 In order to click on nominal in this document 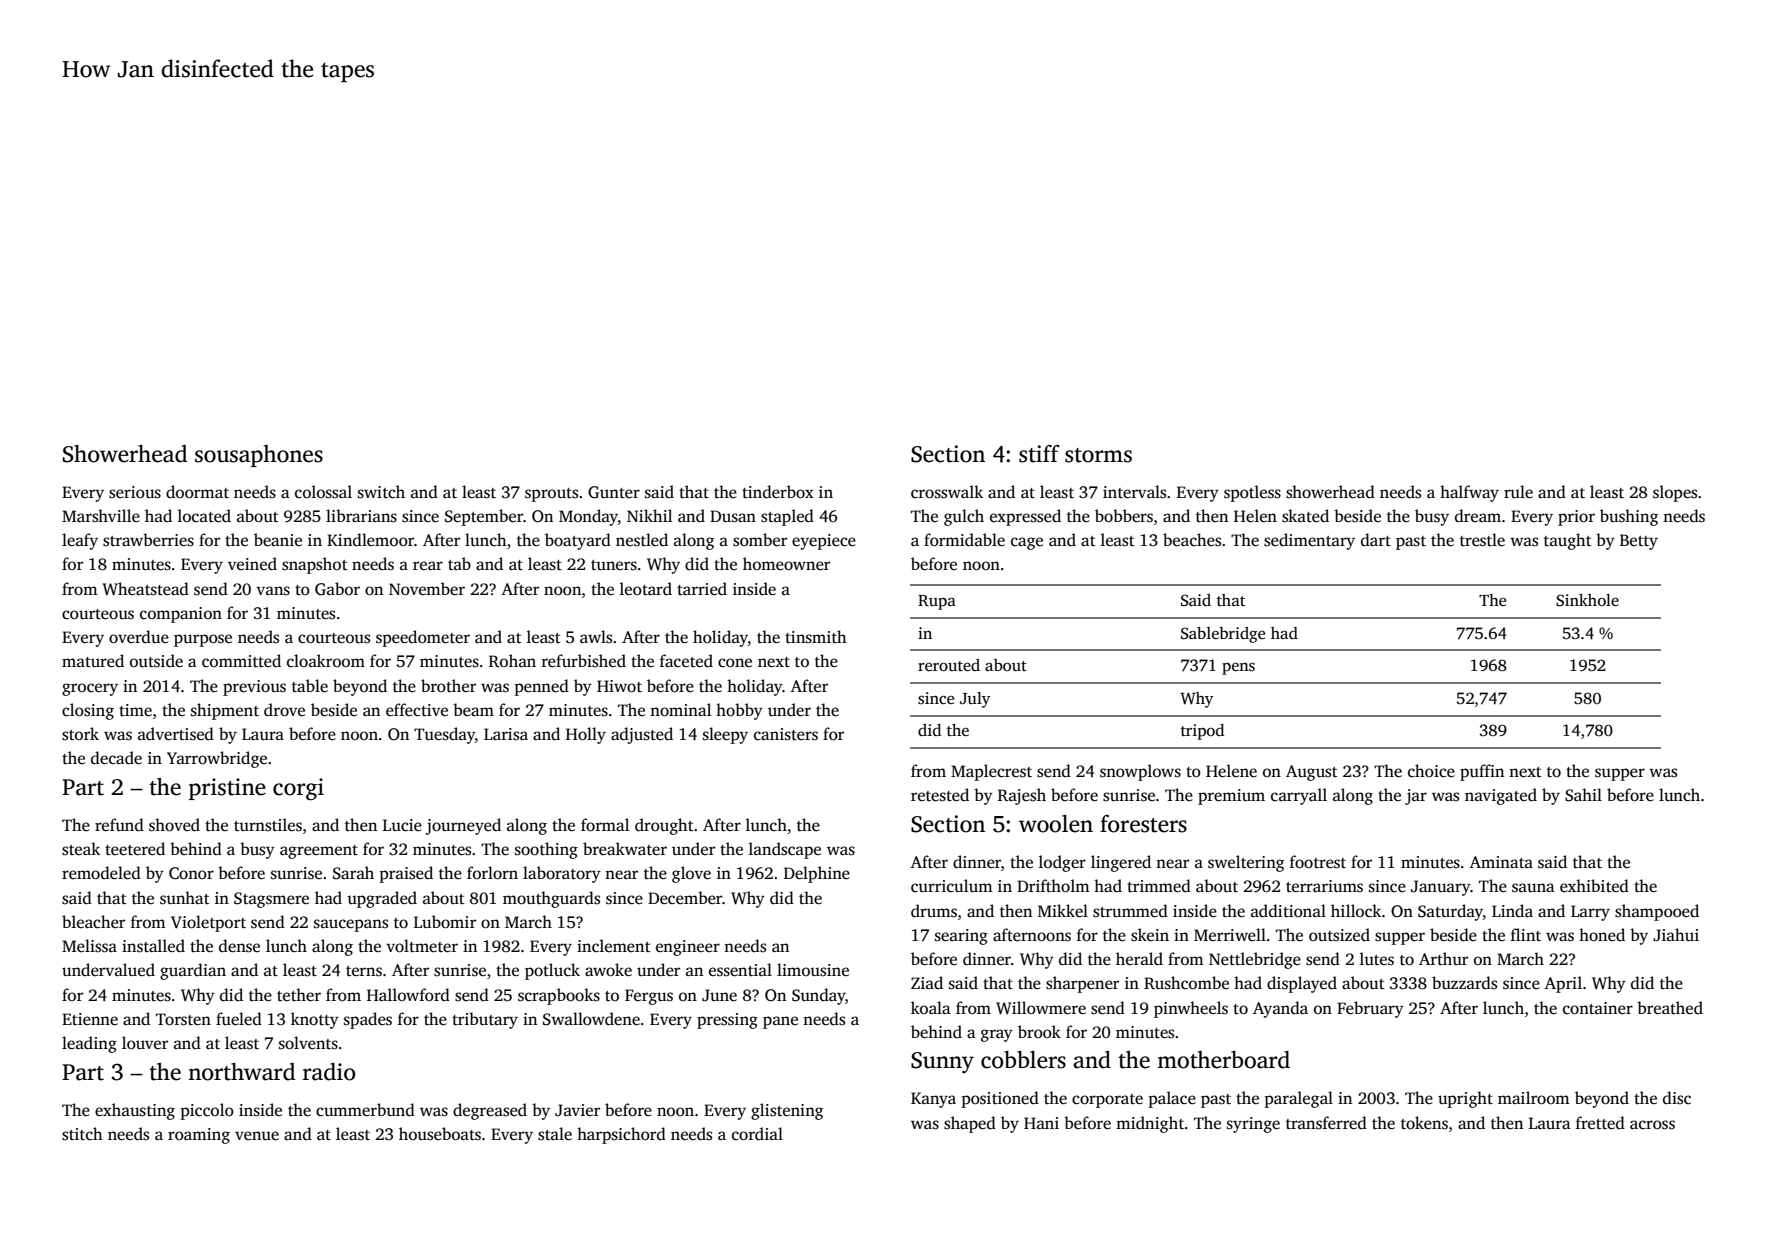, I will do `click(680, 710)`.
